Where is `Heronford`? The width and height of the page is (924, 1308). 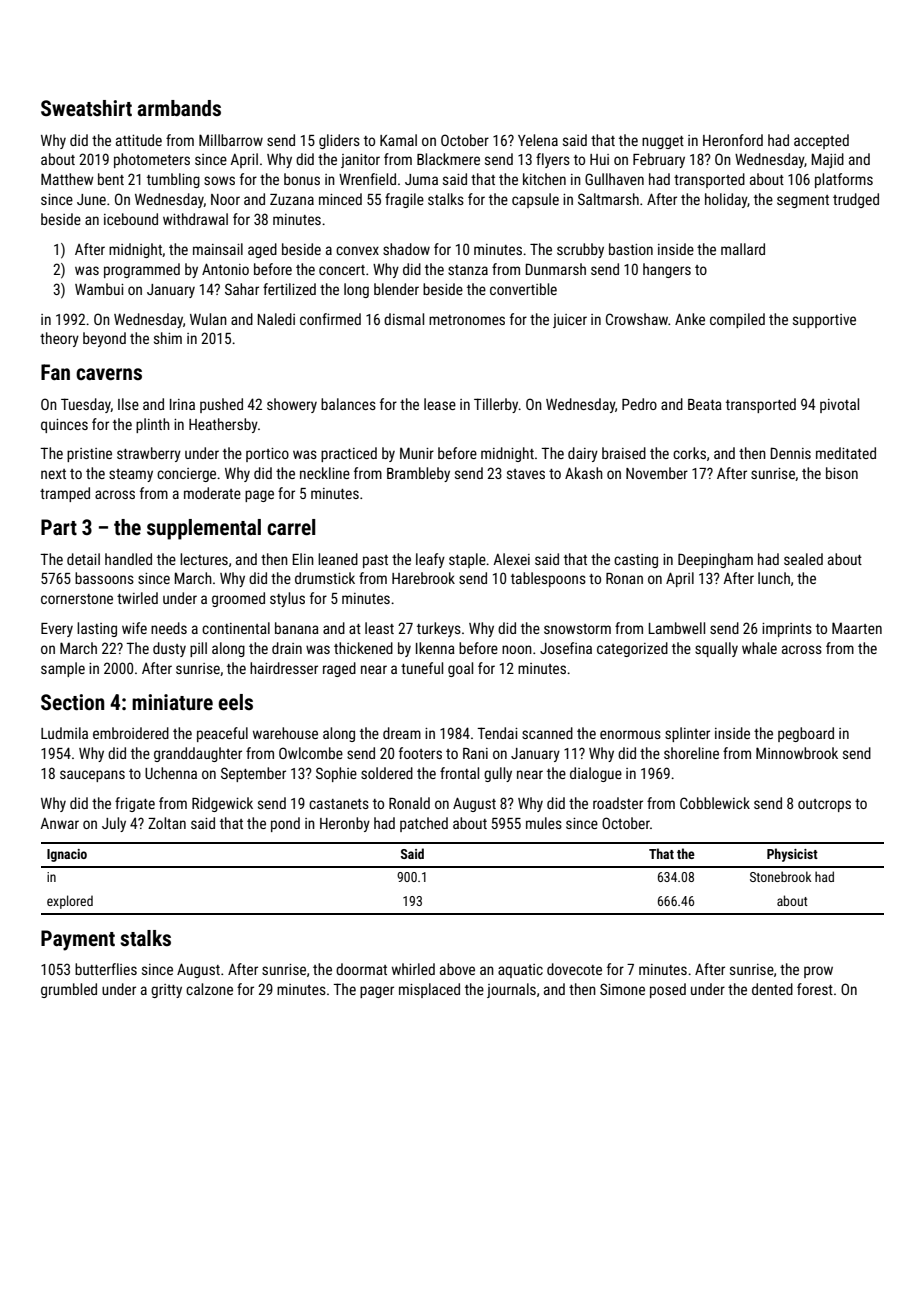
Heronford is located at coordinates (733, 140).
